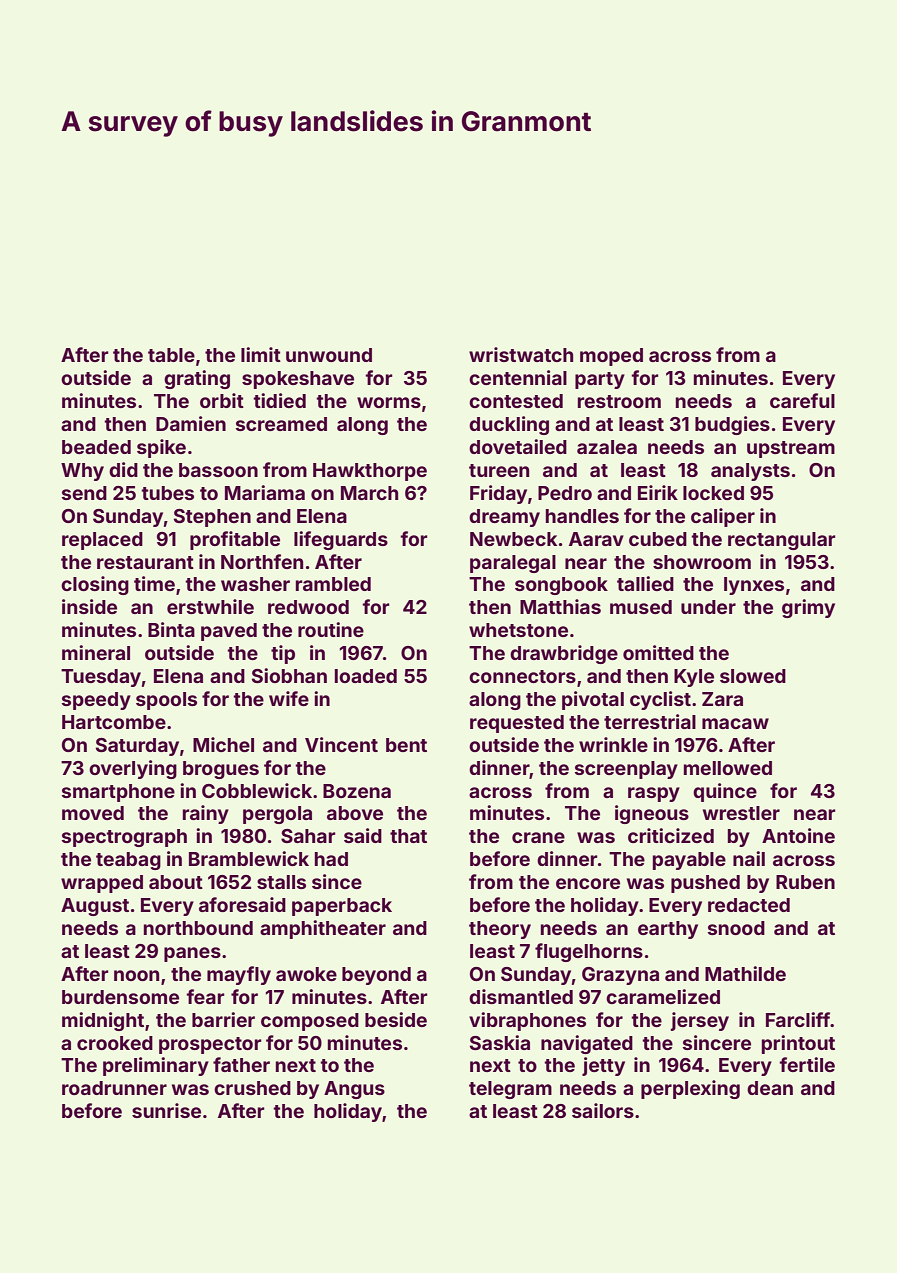 Image resolution: width=897 pixels, height=1273 pixels. I want to click on telegram, so click(510, 1090).
